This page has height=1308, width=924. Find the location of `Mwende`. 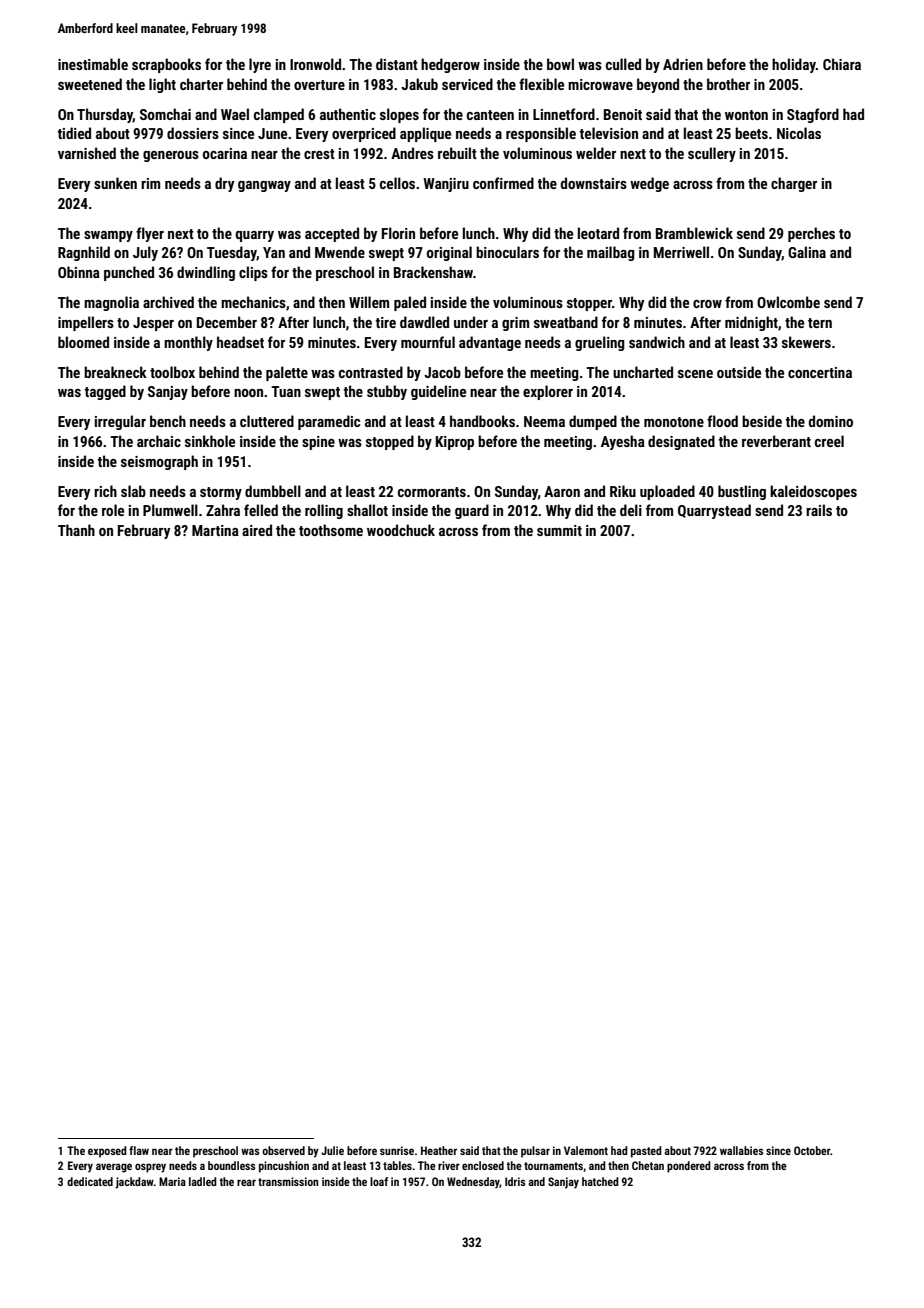

Mwende is located at coordinates (340, 252).
